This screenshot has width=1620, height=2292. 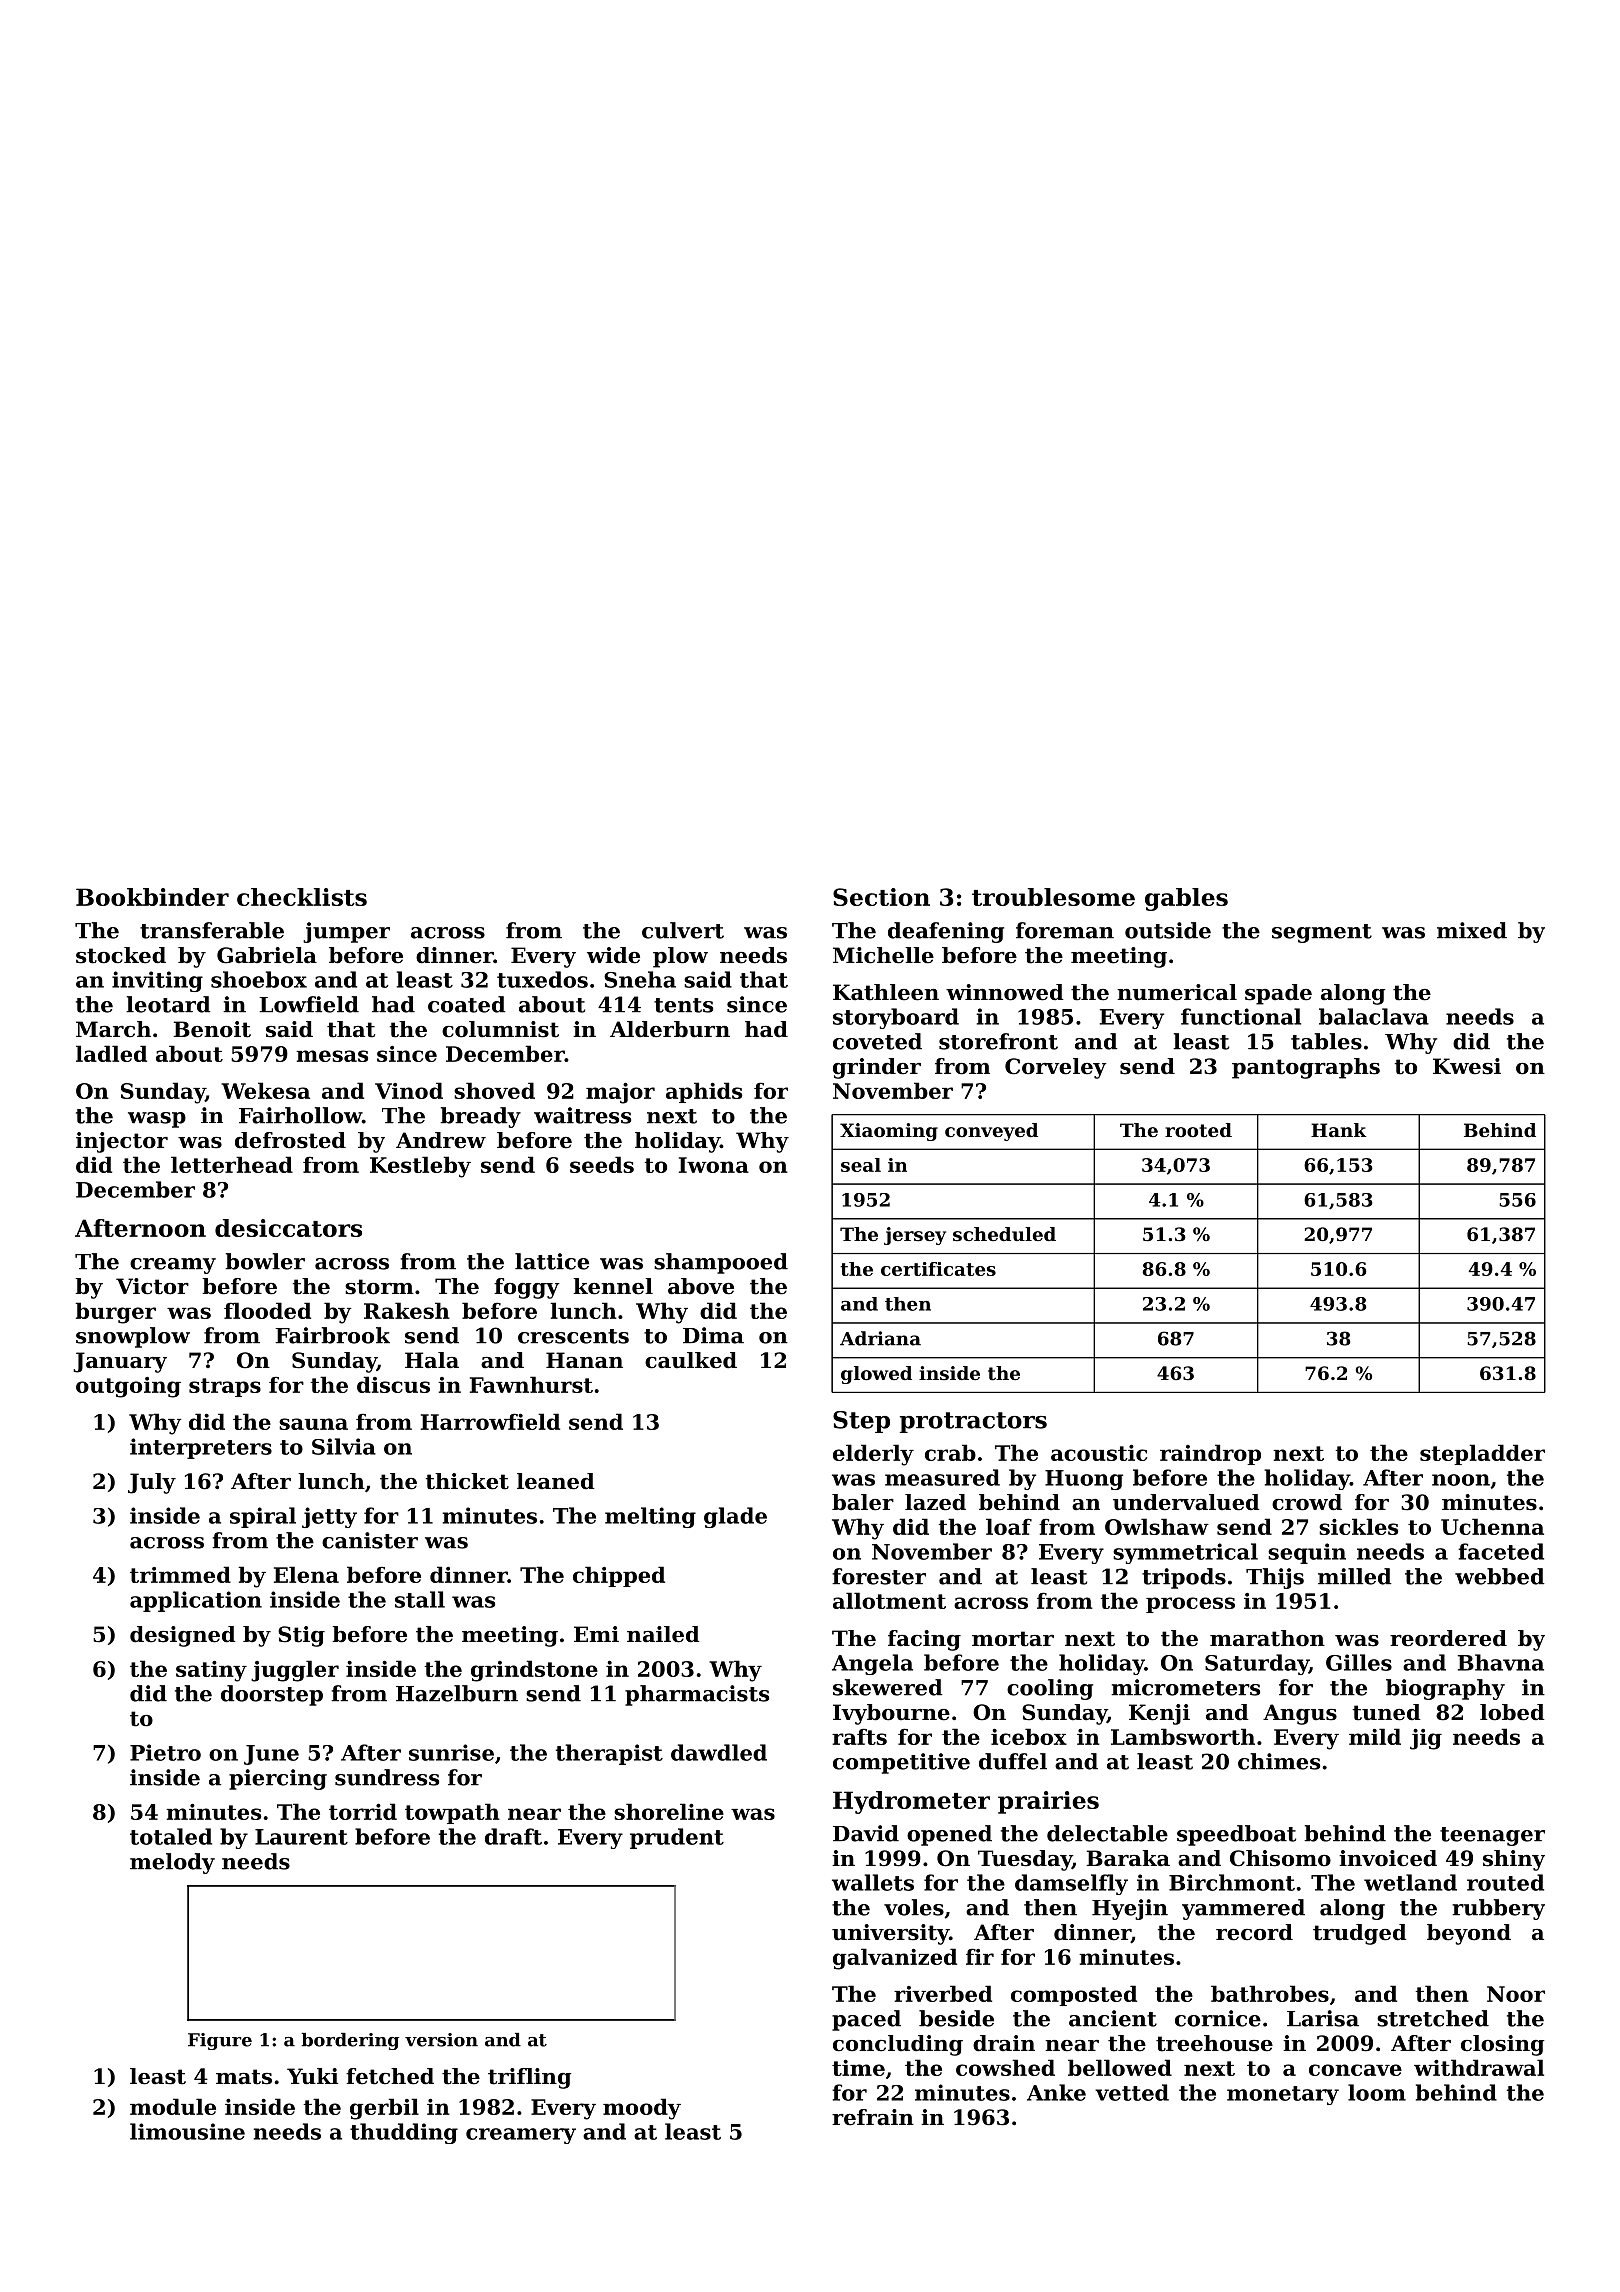 What do you see at coordinates (881, 897) in the screenshot?
I see `Section` at bounding box center [881, 897].
